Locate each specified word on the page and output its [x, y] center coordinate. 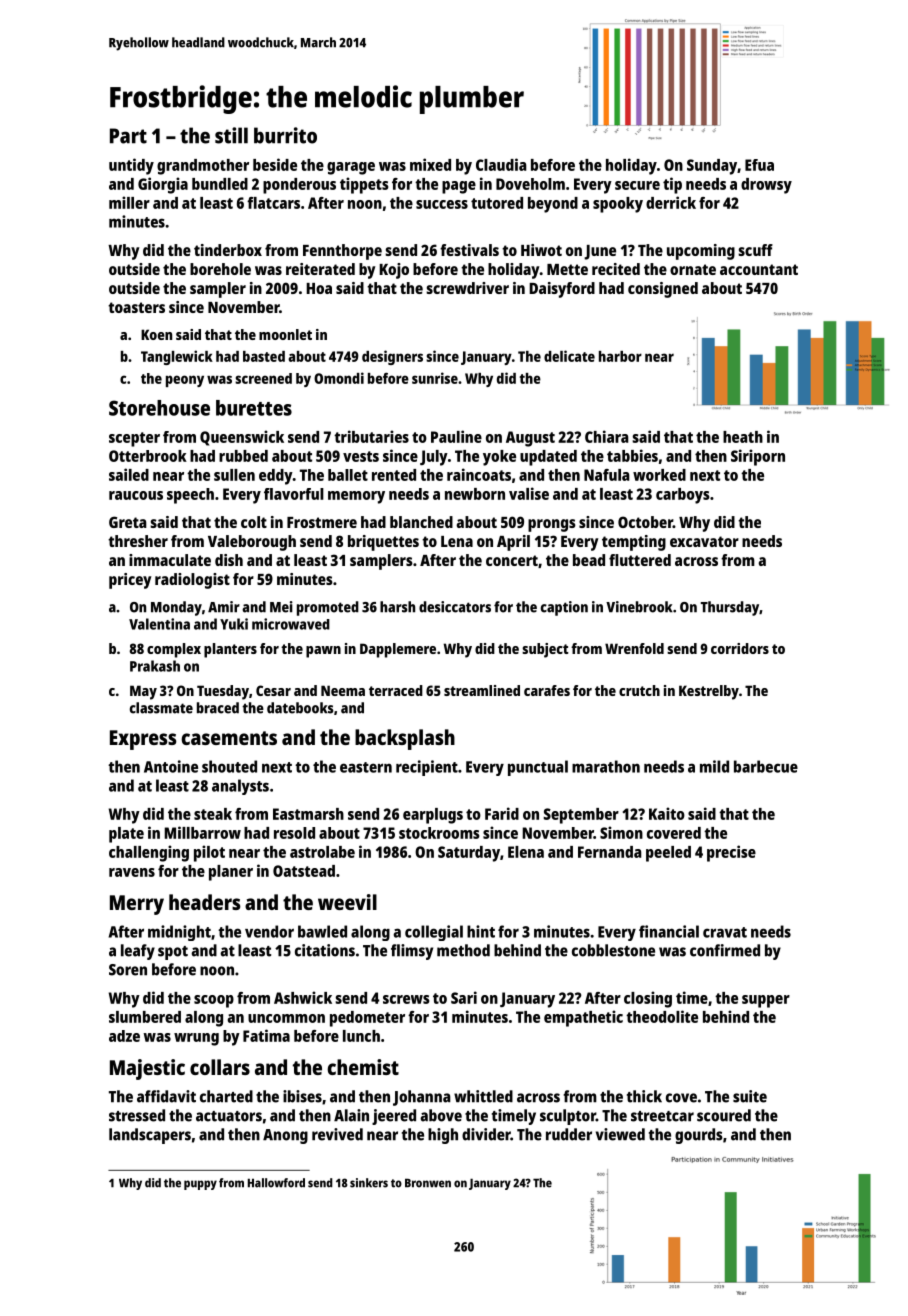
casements [229, 738]
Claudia [501, 164]
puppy [200, 1185]
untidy [131, 166]
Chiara [607, 436]
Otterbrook [148, 456]
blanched [421, 522]
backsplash [405, 739]
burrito [285, 135]
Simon [621, 832]
